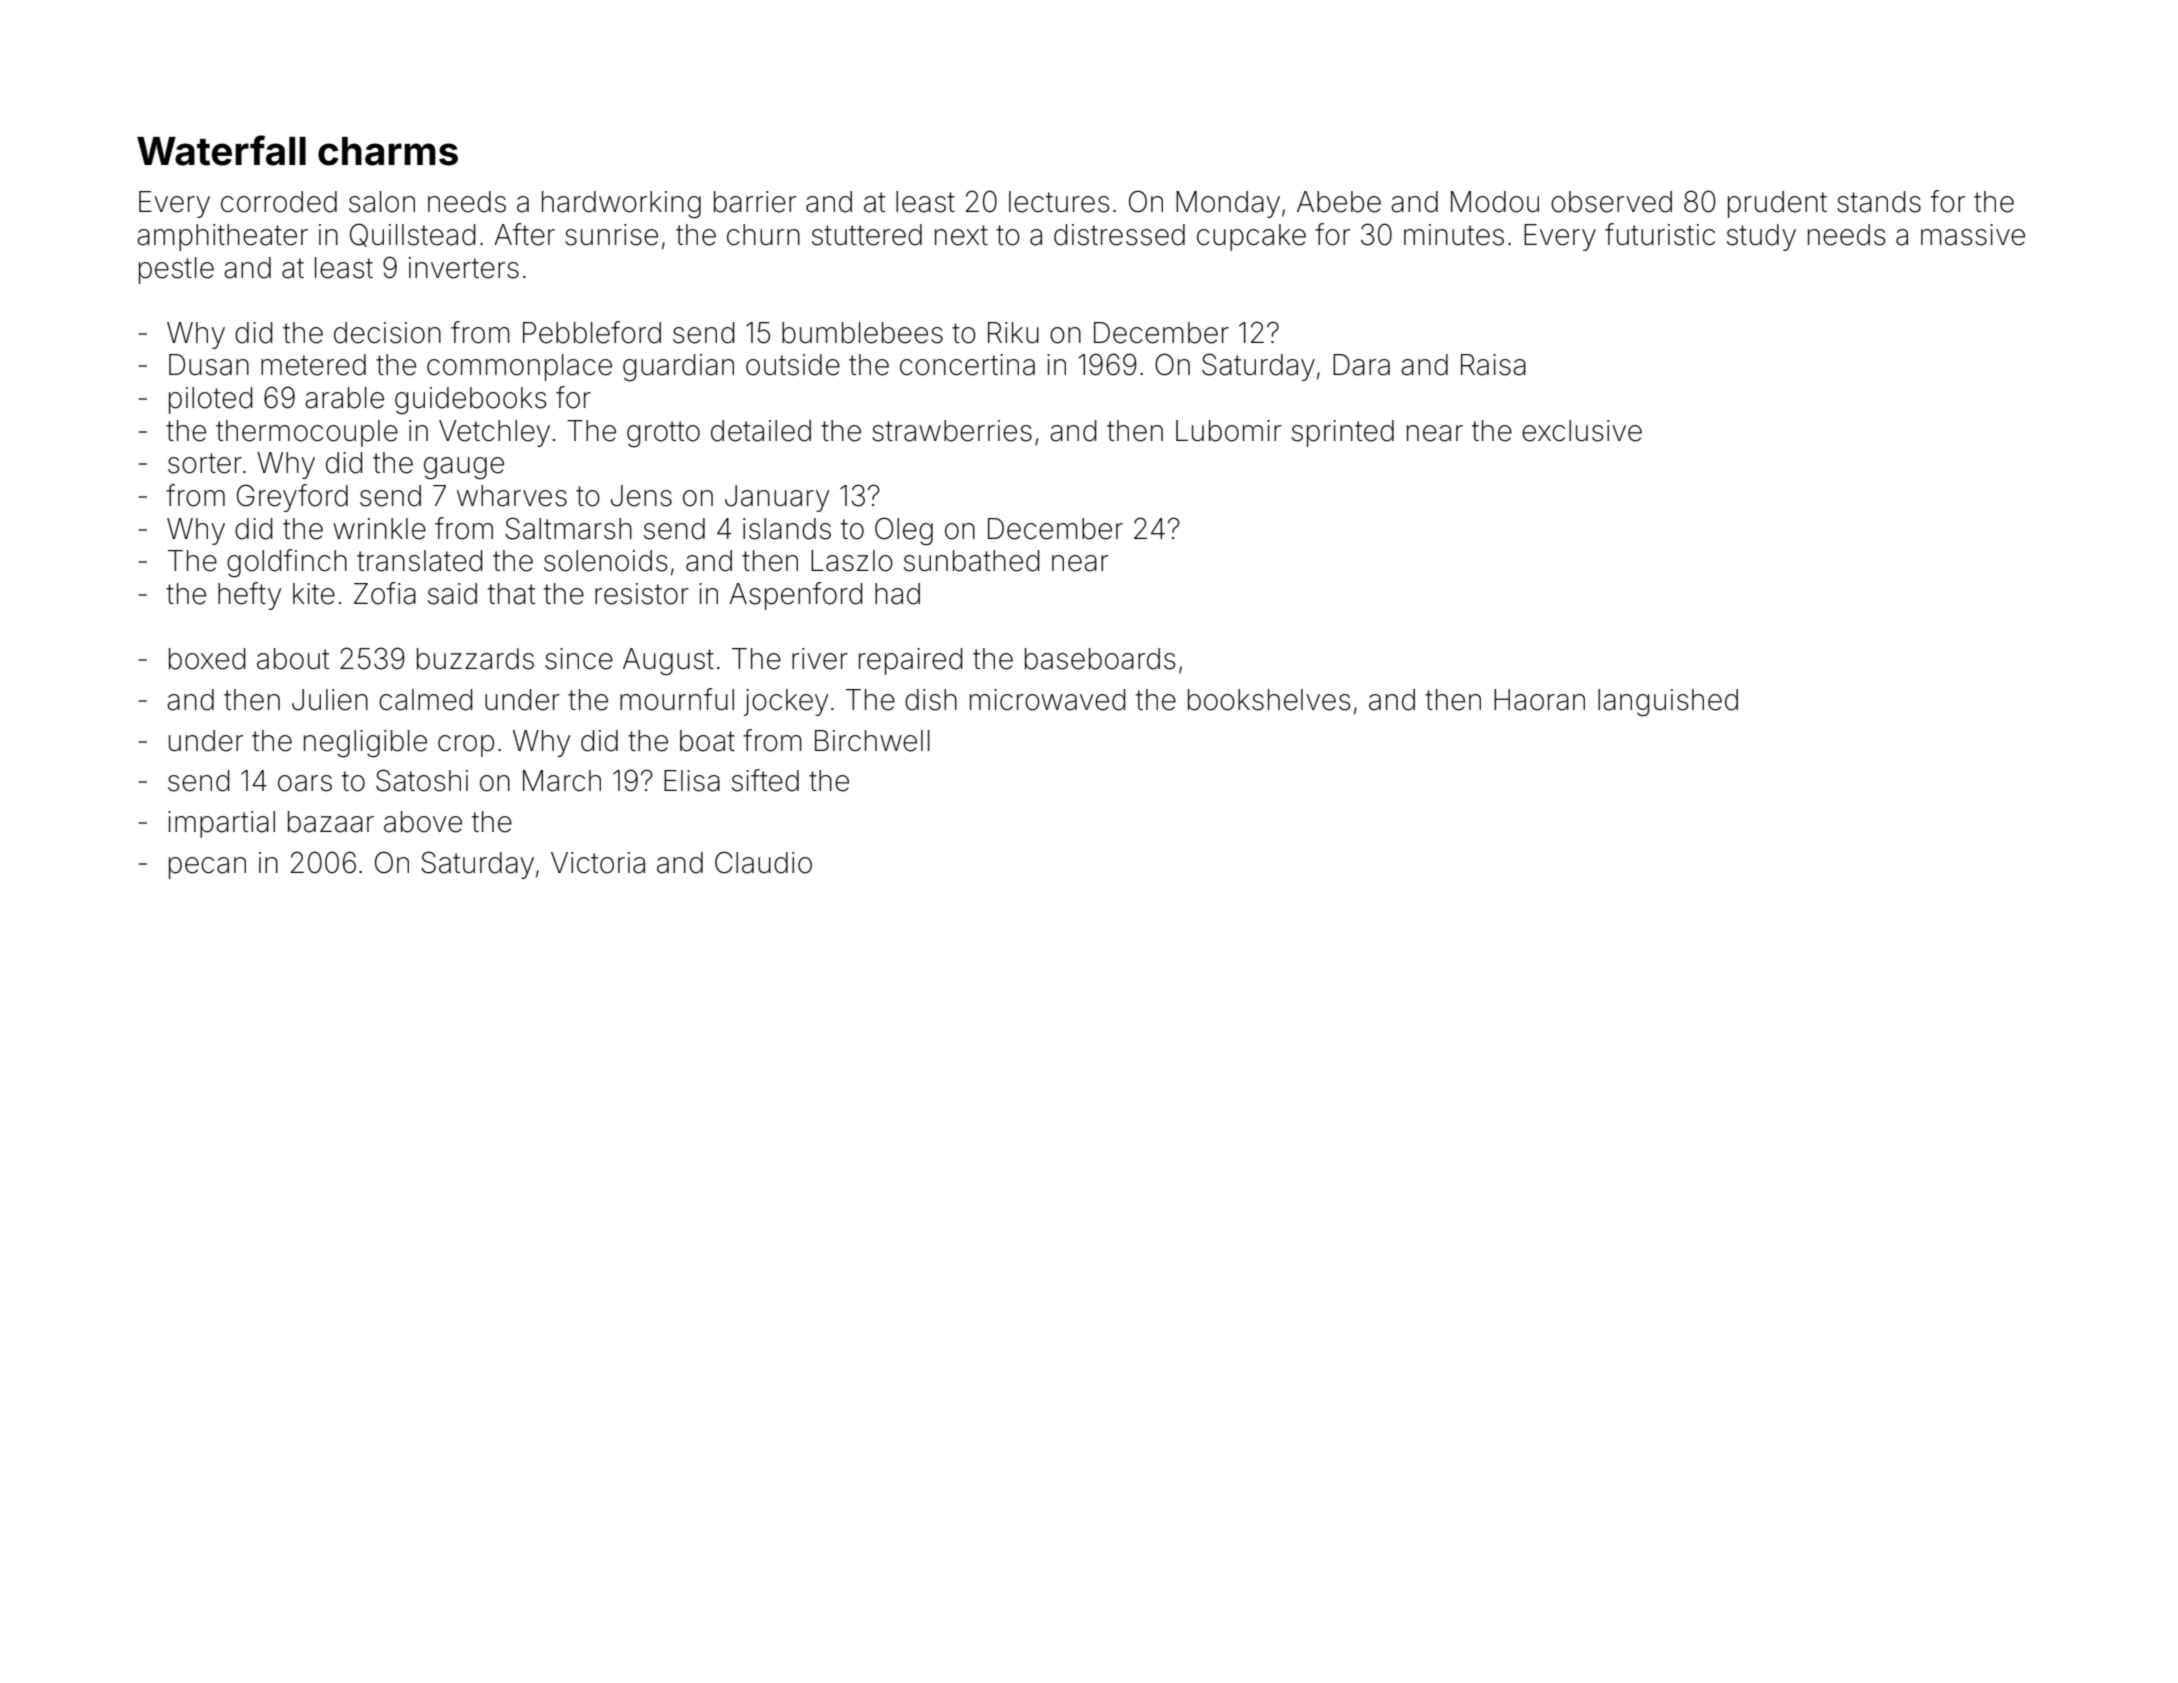 The height and width of the screenshot is (1683, 2178). What do you see at coordinates (221, 824) in the screenshot?
I see `impartial` at bounding box center [221, 824].
